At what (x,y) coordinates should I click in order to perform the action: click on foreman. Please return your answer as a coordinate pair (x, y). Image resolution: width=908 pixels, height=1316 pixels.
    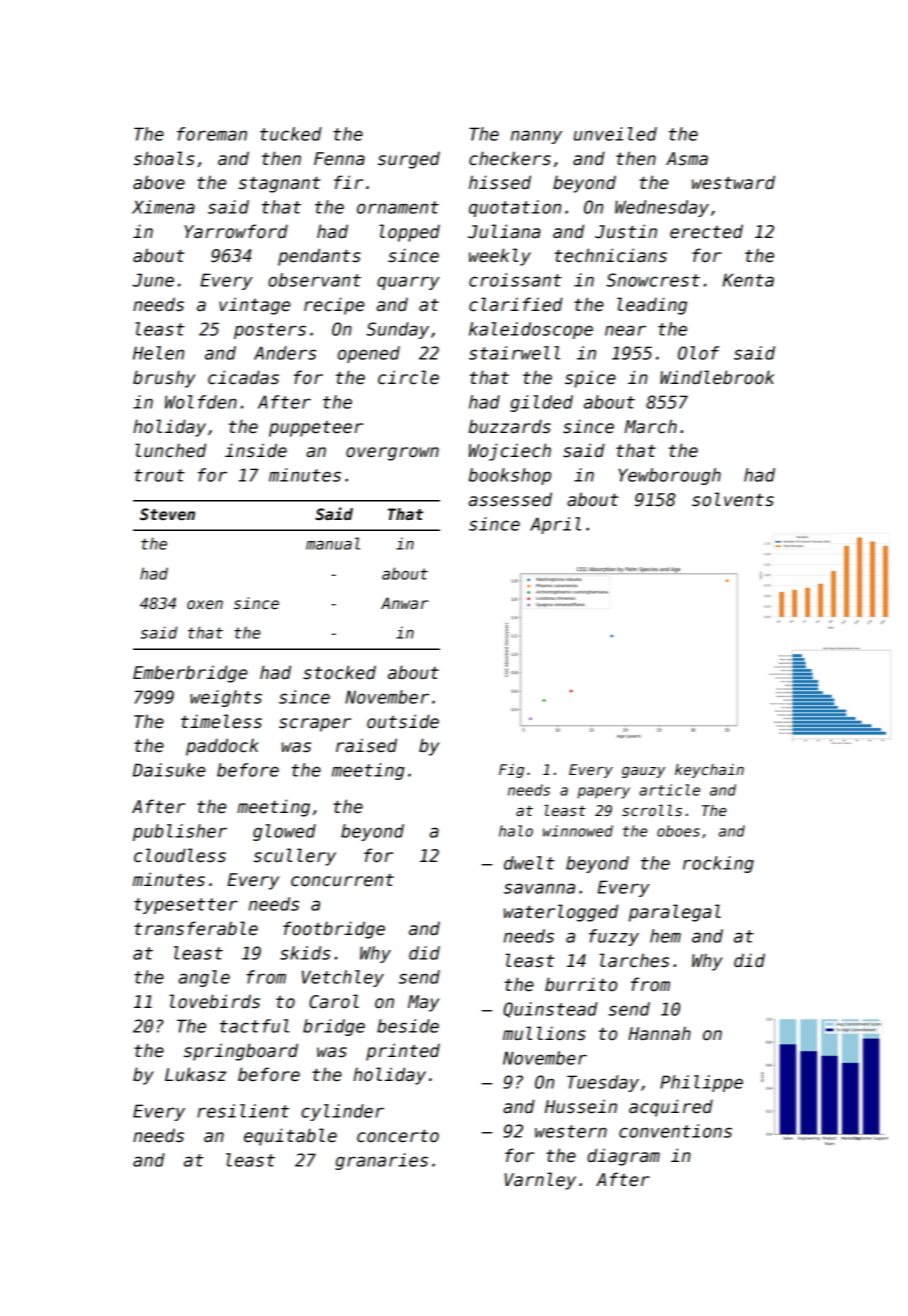
    Looking at the image, I should click on (212, 134).
